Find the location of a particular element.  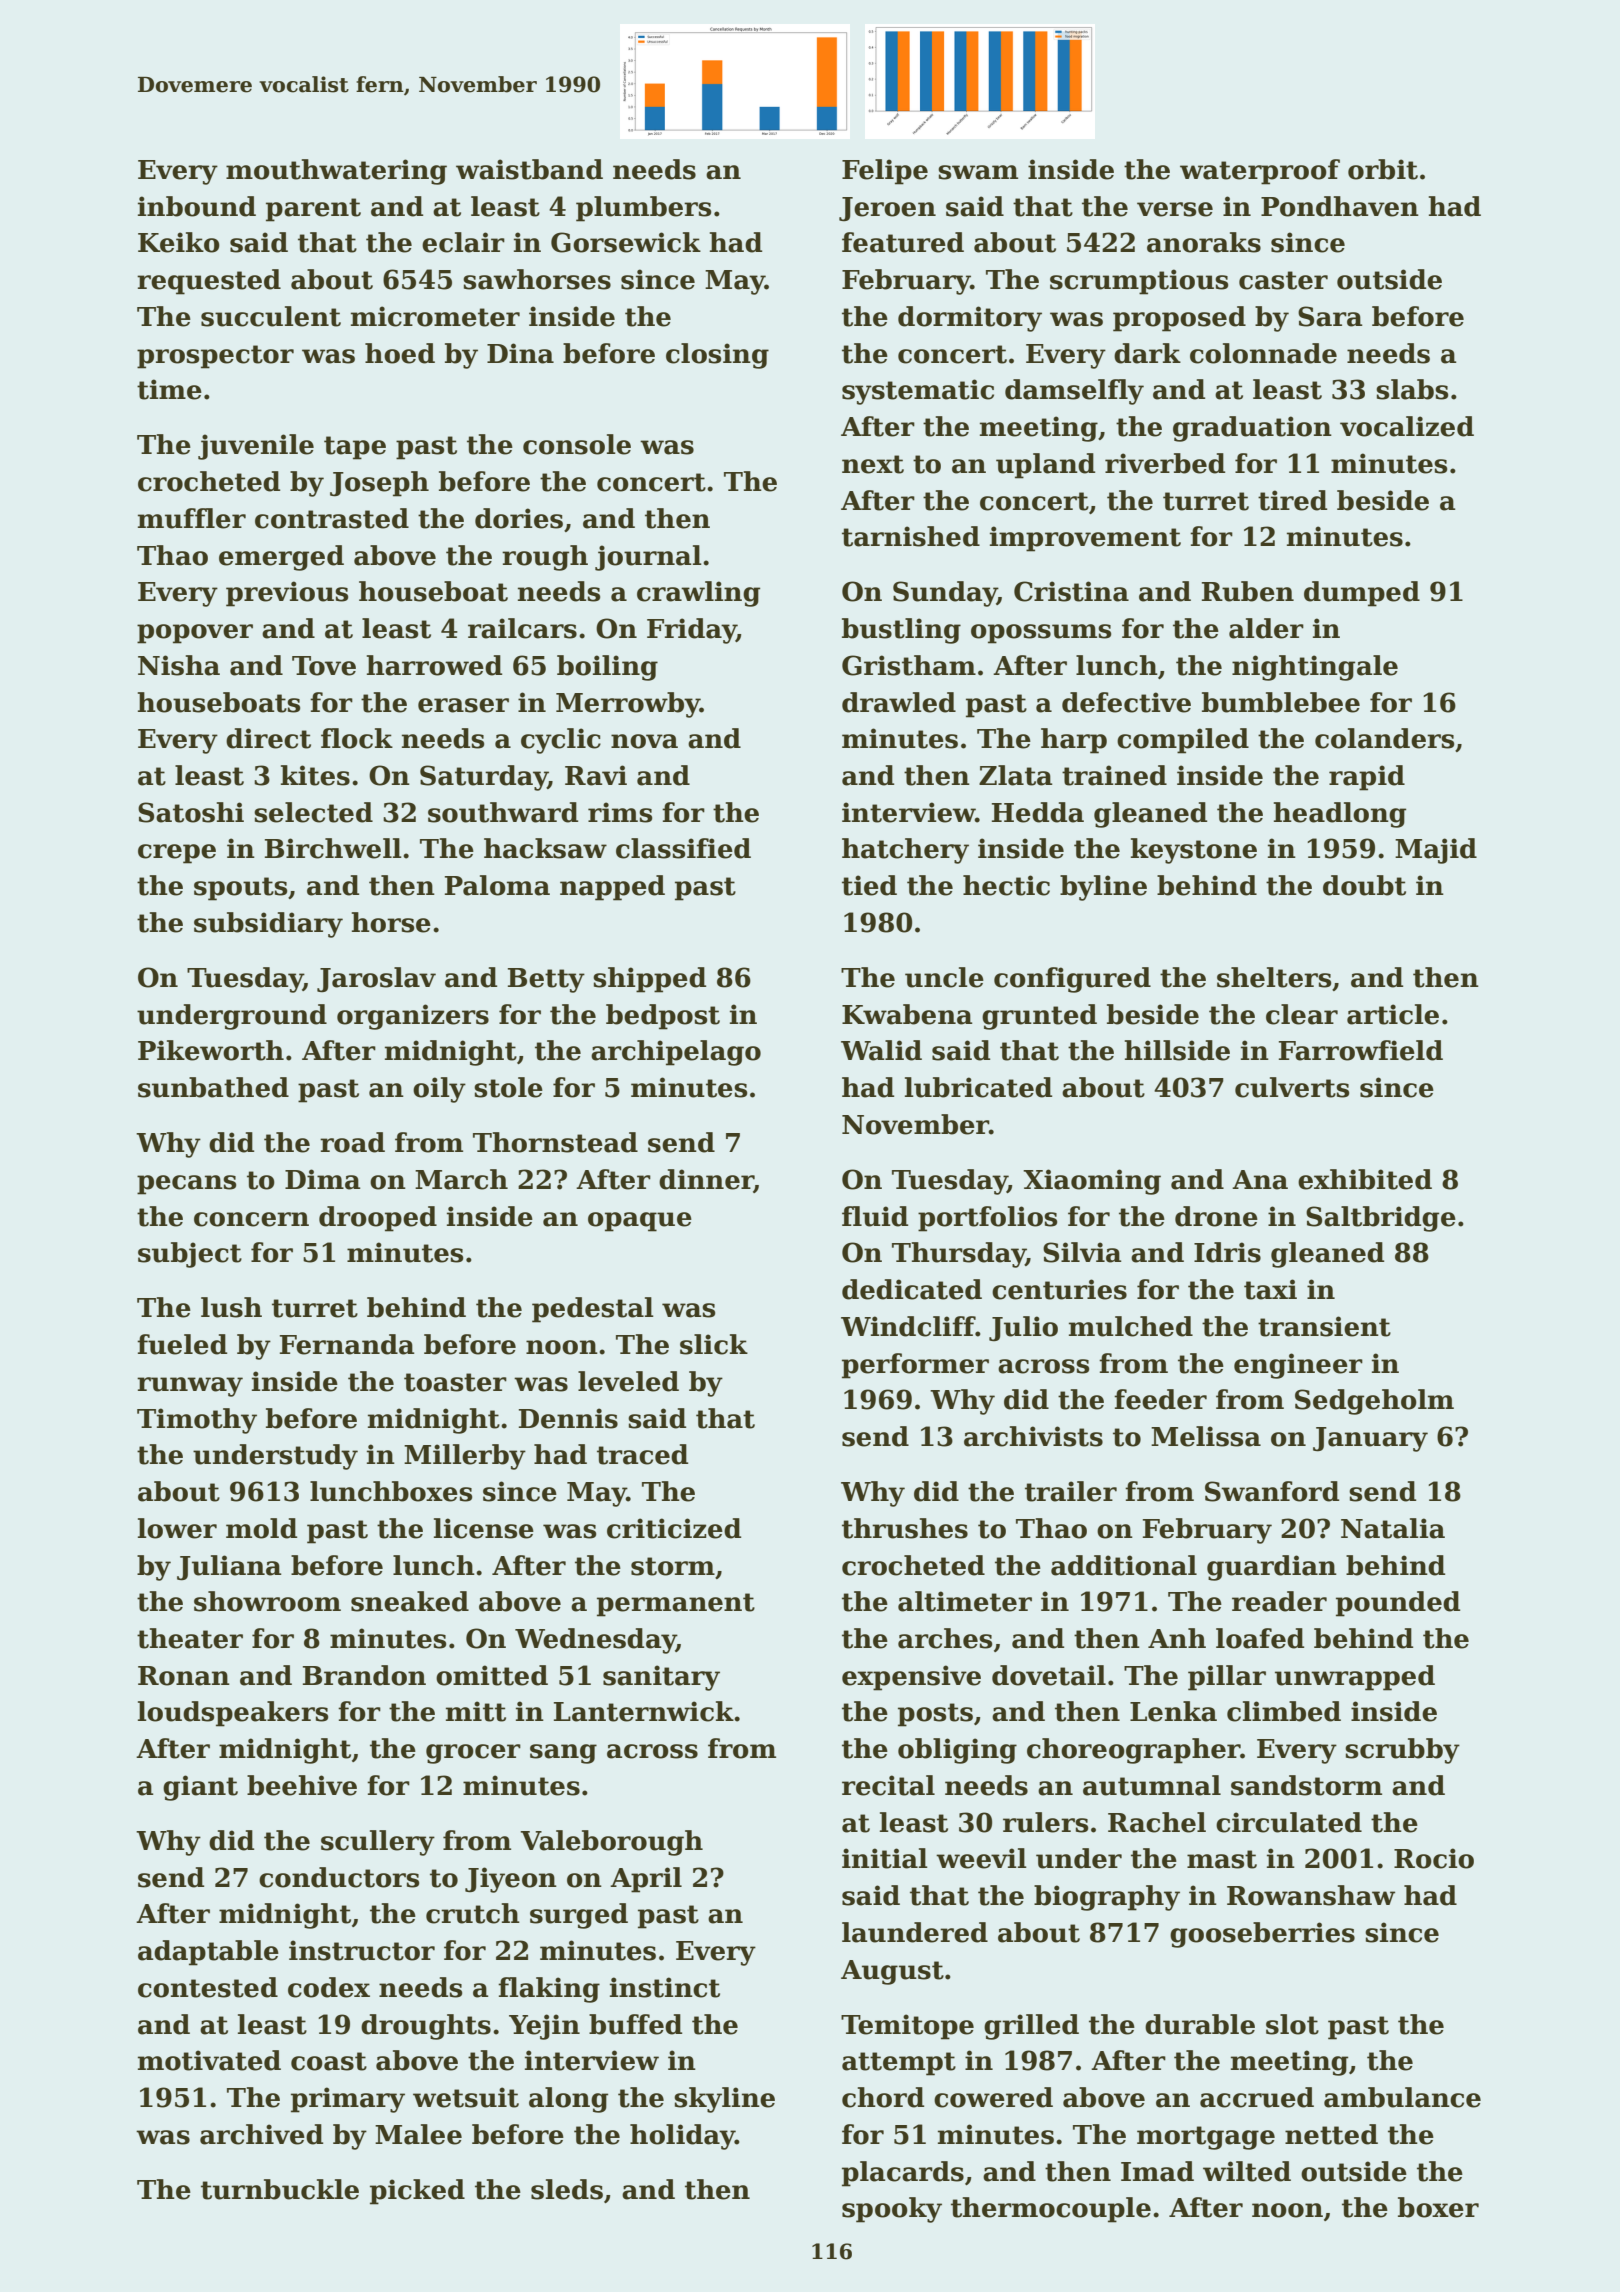

previous is located at coordinates (287, 594).
